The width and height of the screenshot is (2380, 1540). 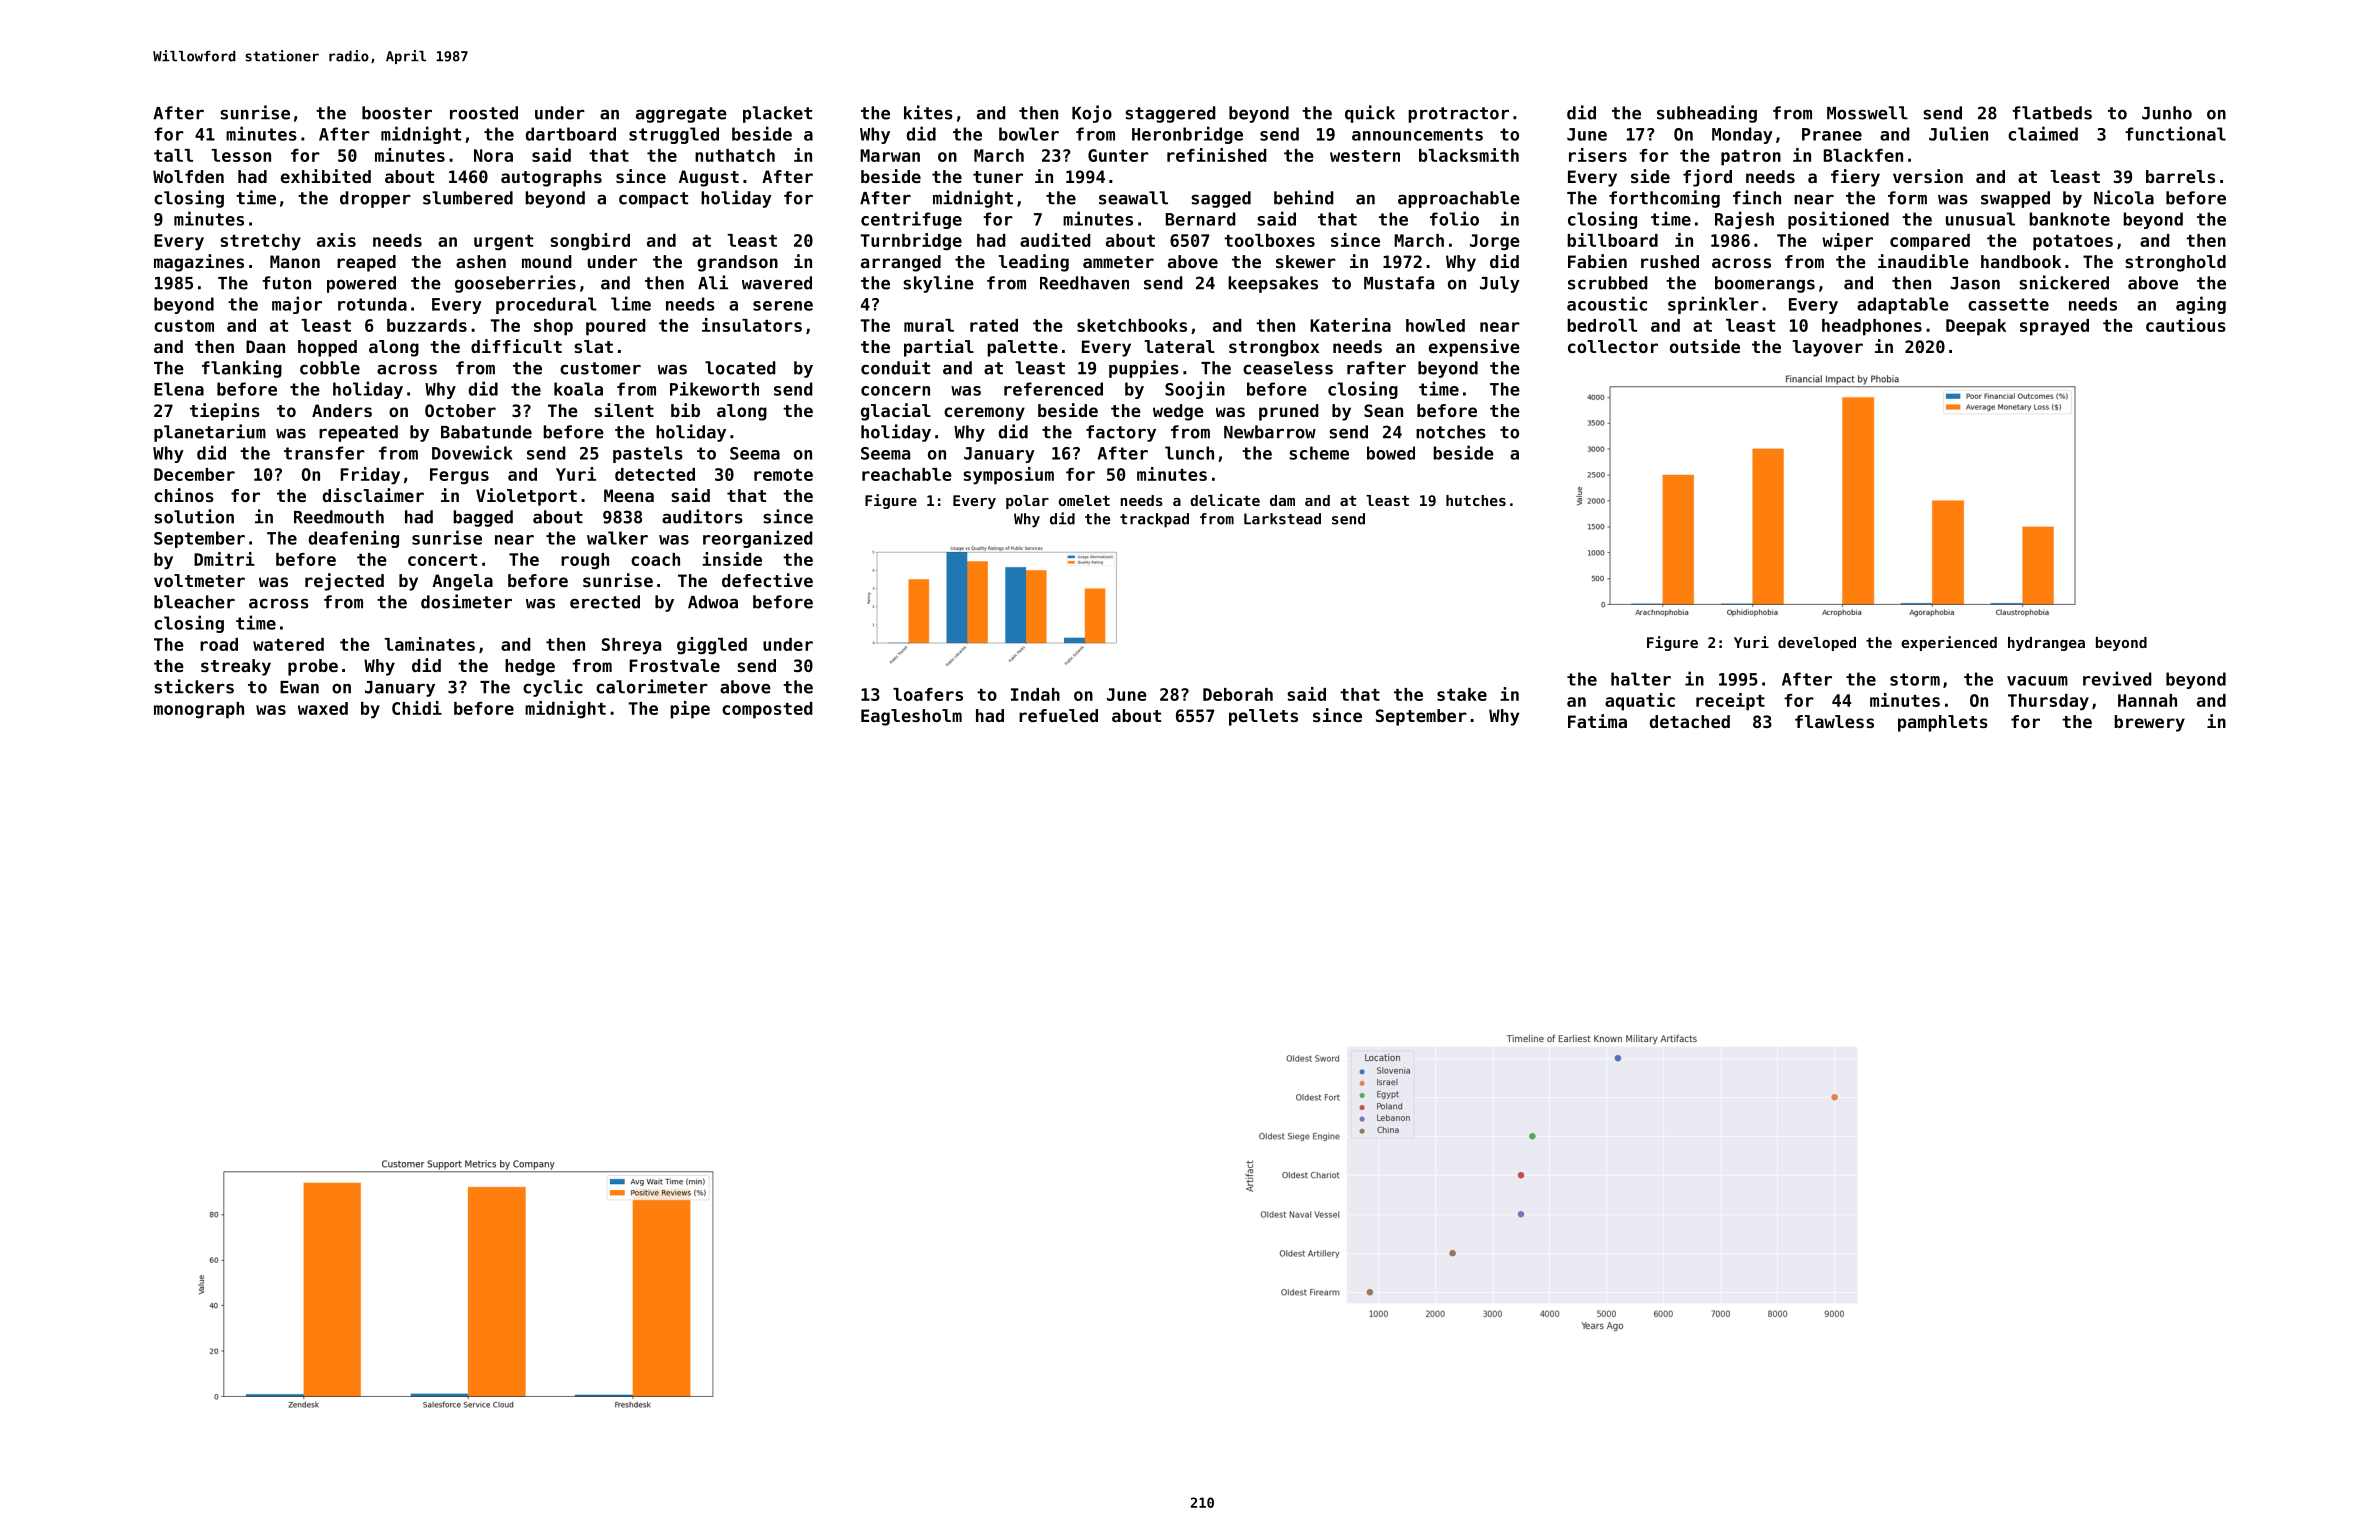 I want to click on monograph, so click(x=199, y=710).
